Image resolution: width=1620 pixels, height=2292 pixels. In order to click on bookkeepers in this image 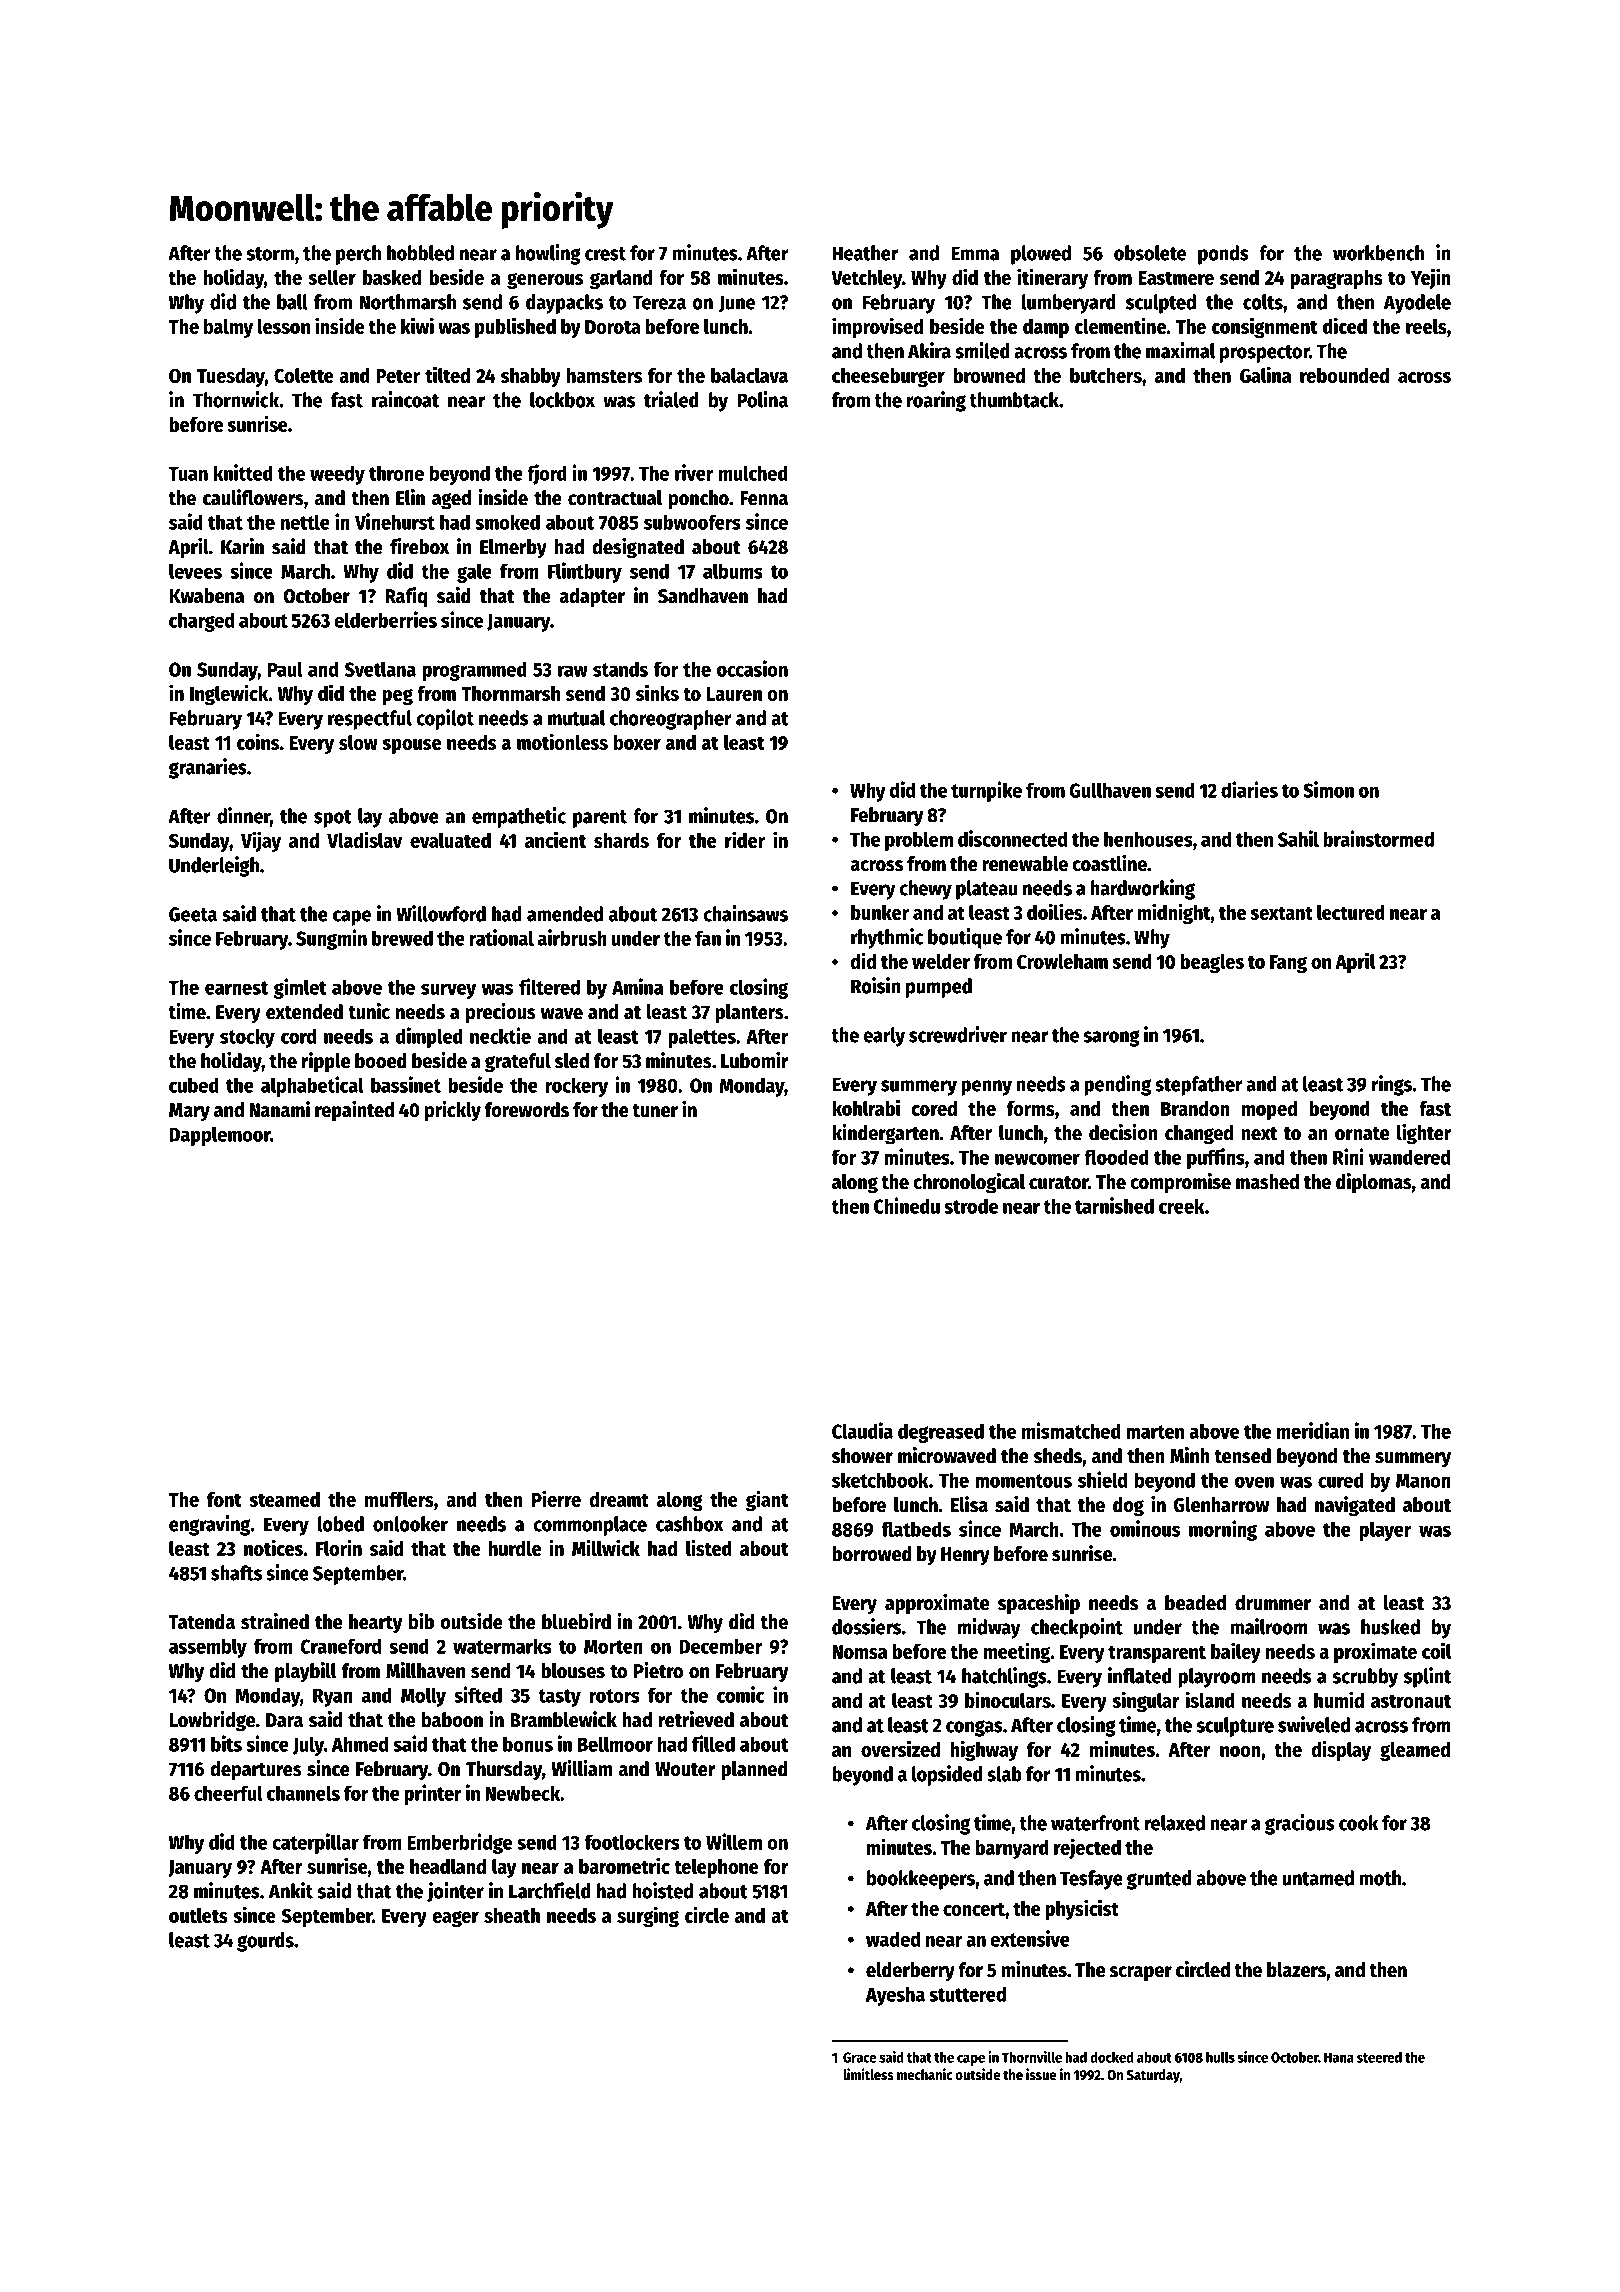, I will do `click(921, 1880)`.
